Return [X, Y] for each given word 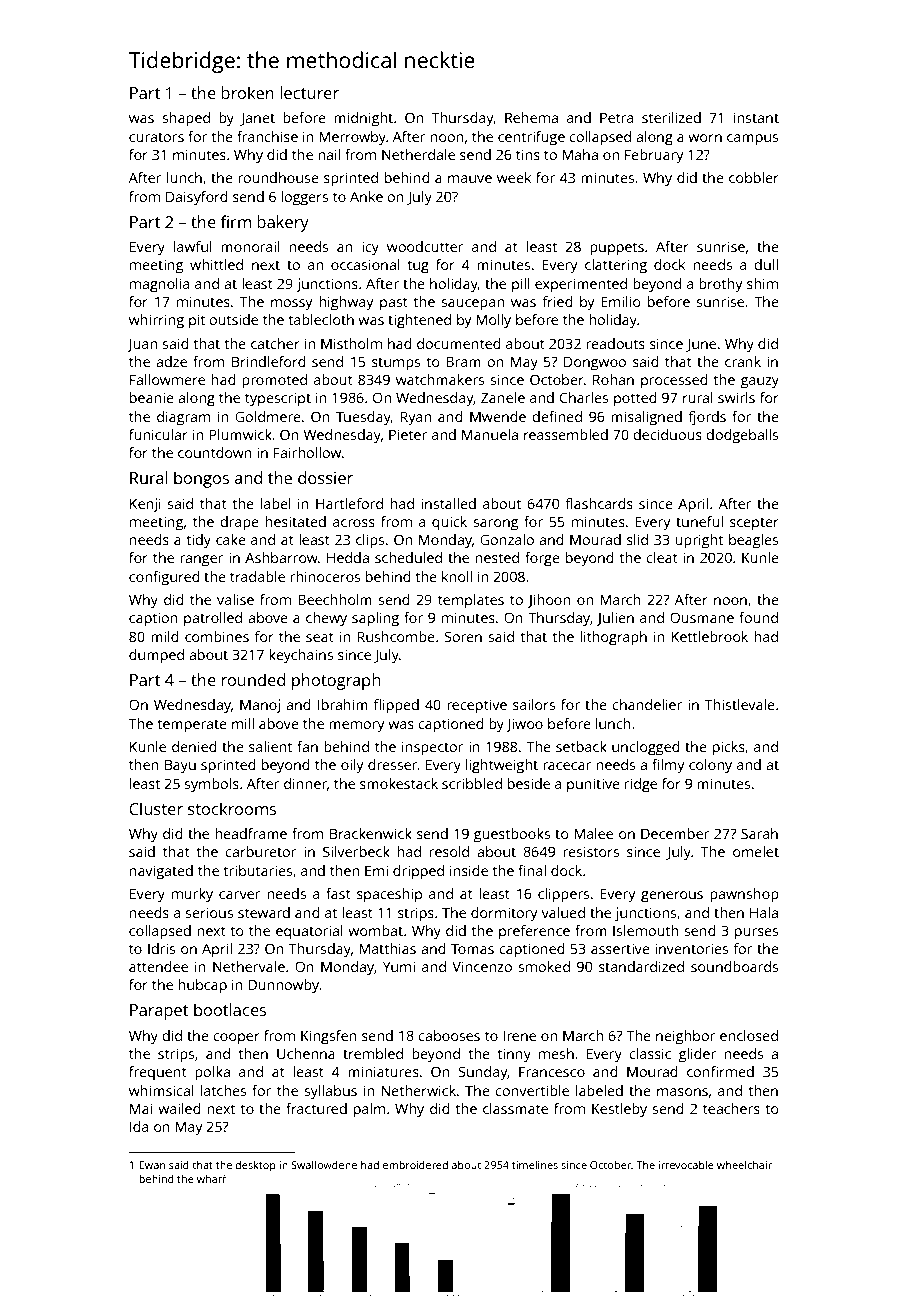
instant [756, 117]
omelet [756, 851]
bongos [201, 479]
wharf [211, 1178]
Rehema [531, 117]
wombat [375, 930]
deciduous [667, 434]
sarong [495, 525]
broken [247, 92]
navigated [161, 872]
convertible [532, 1090]
